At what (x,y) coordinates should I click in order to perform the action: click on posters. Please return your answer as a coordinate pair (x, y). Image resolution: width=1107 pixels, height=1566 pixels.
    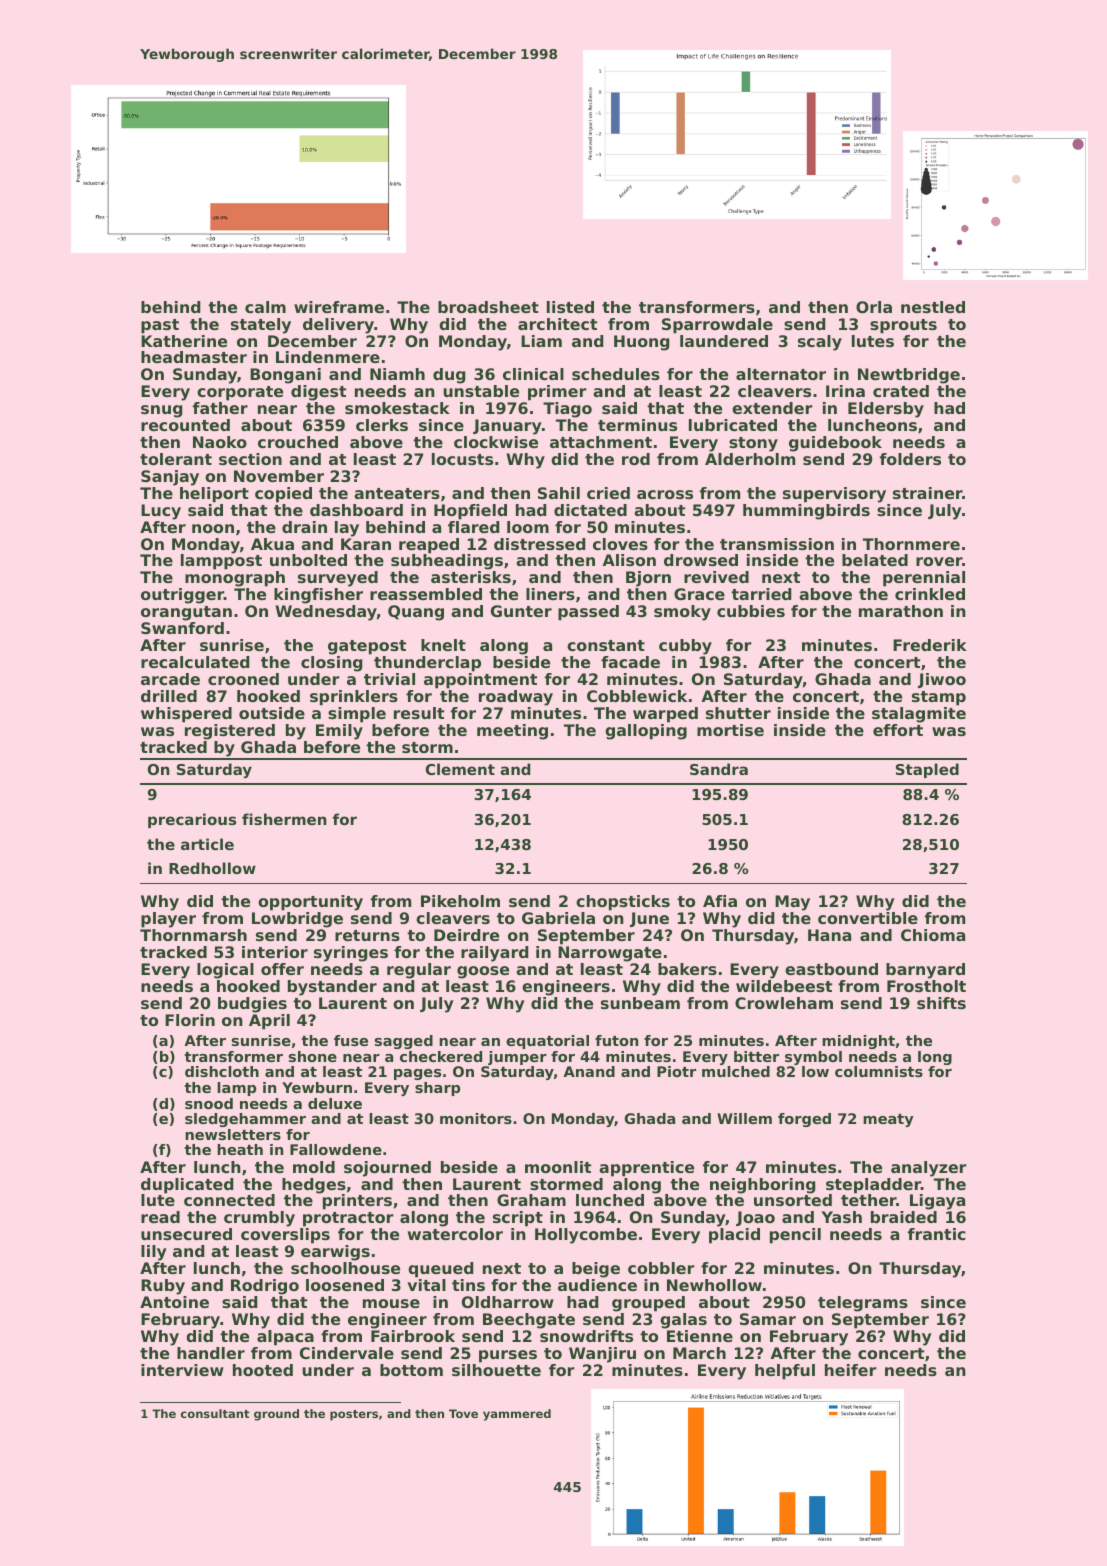
    Looking at the image, I should click on (354, 1415).
